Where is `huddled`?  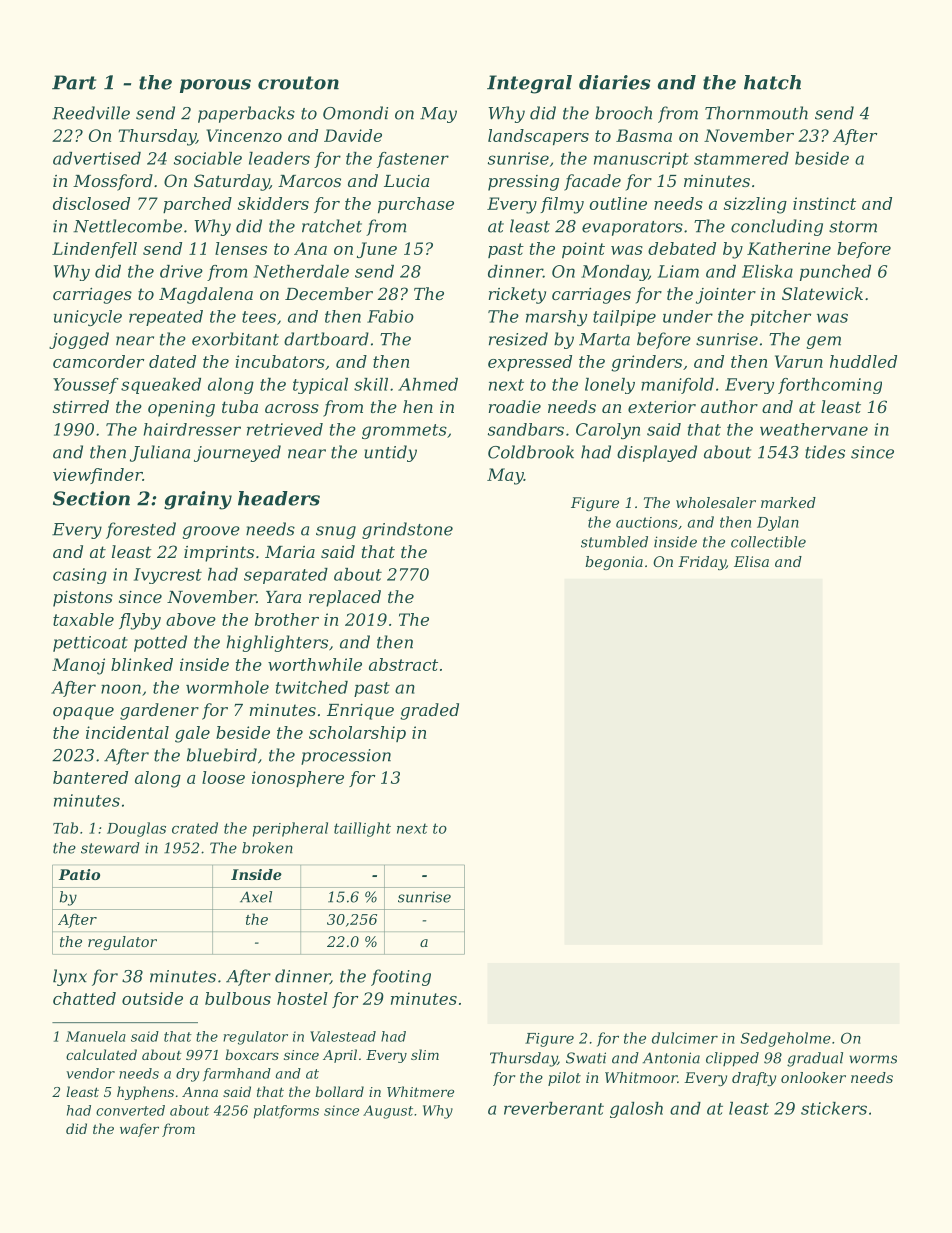 huddled is located at coordinates (863, 361).
